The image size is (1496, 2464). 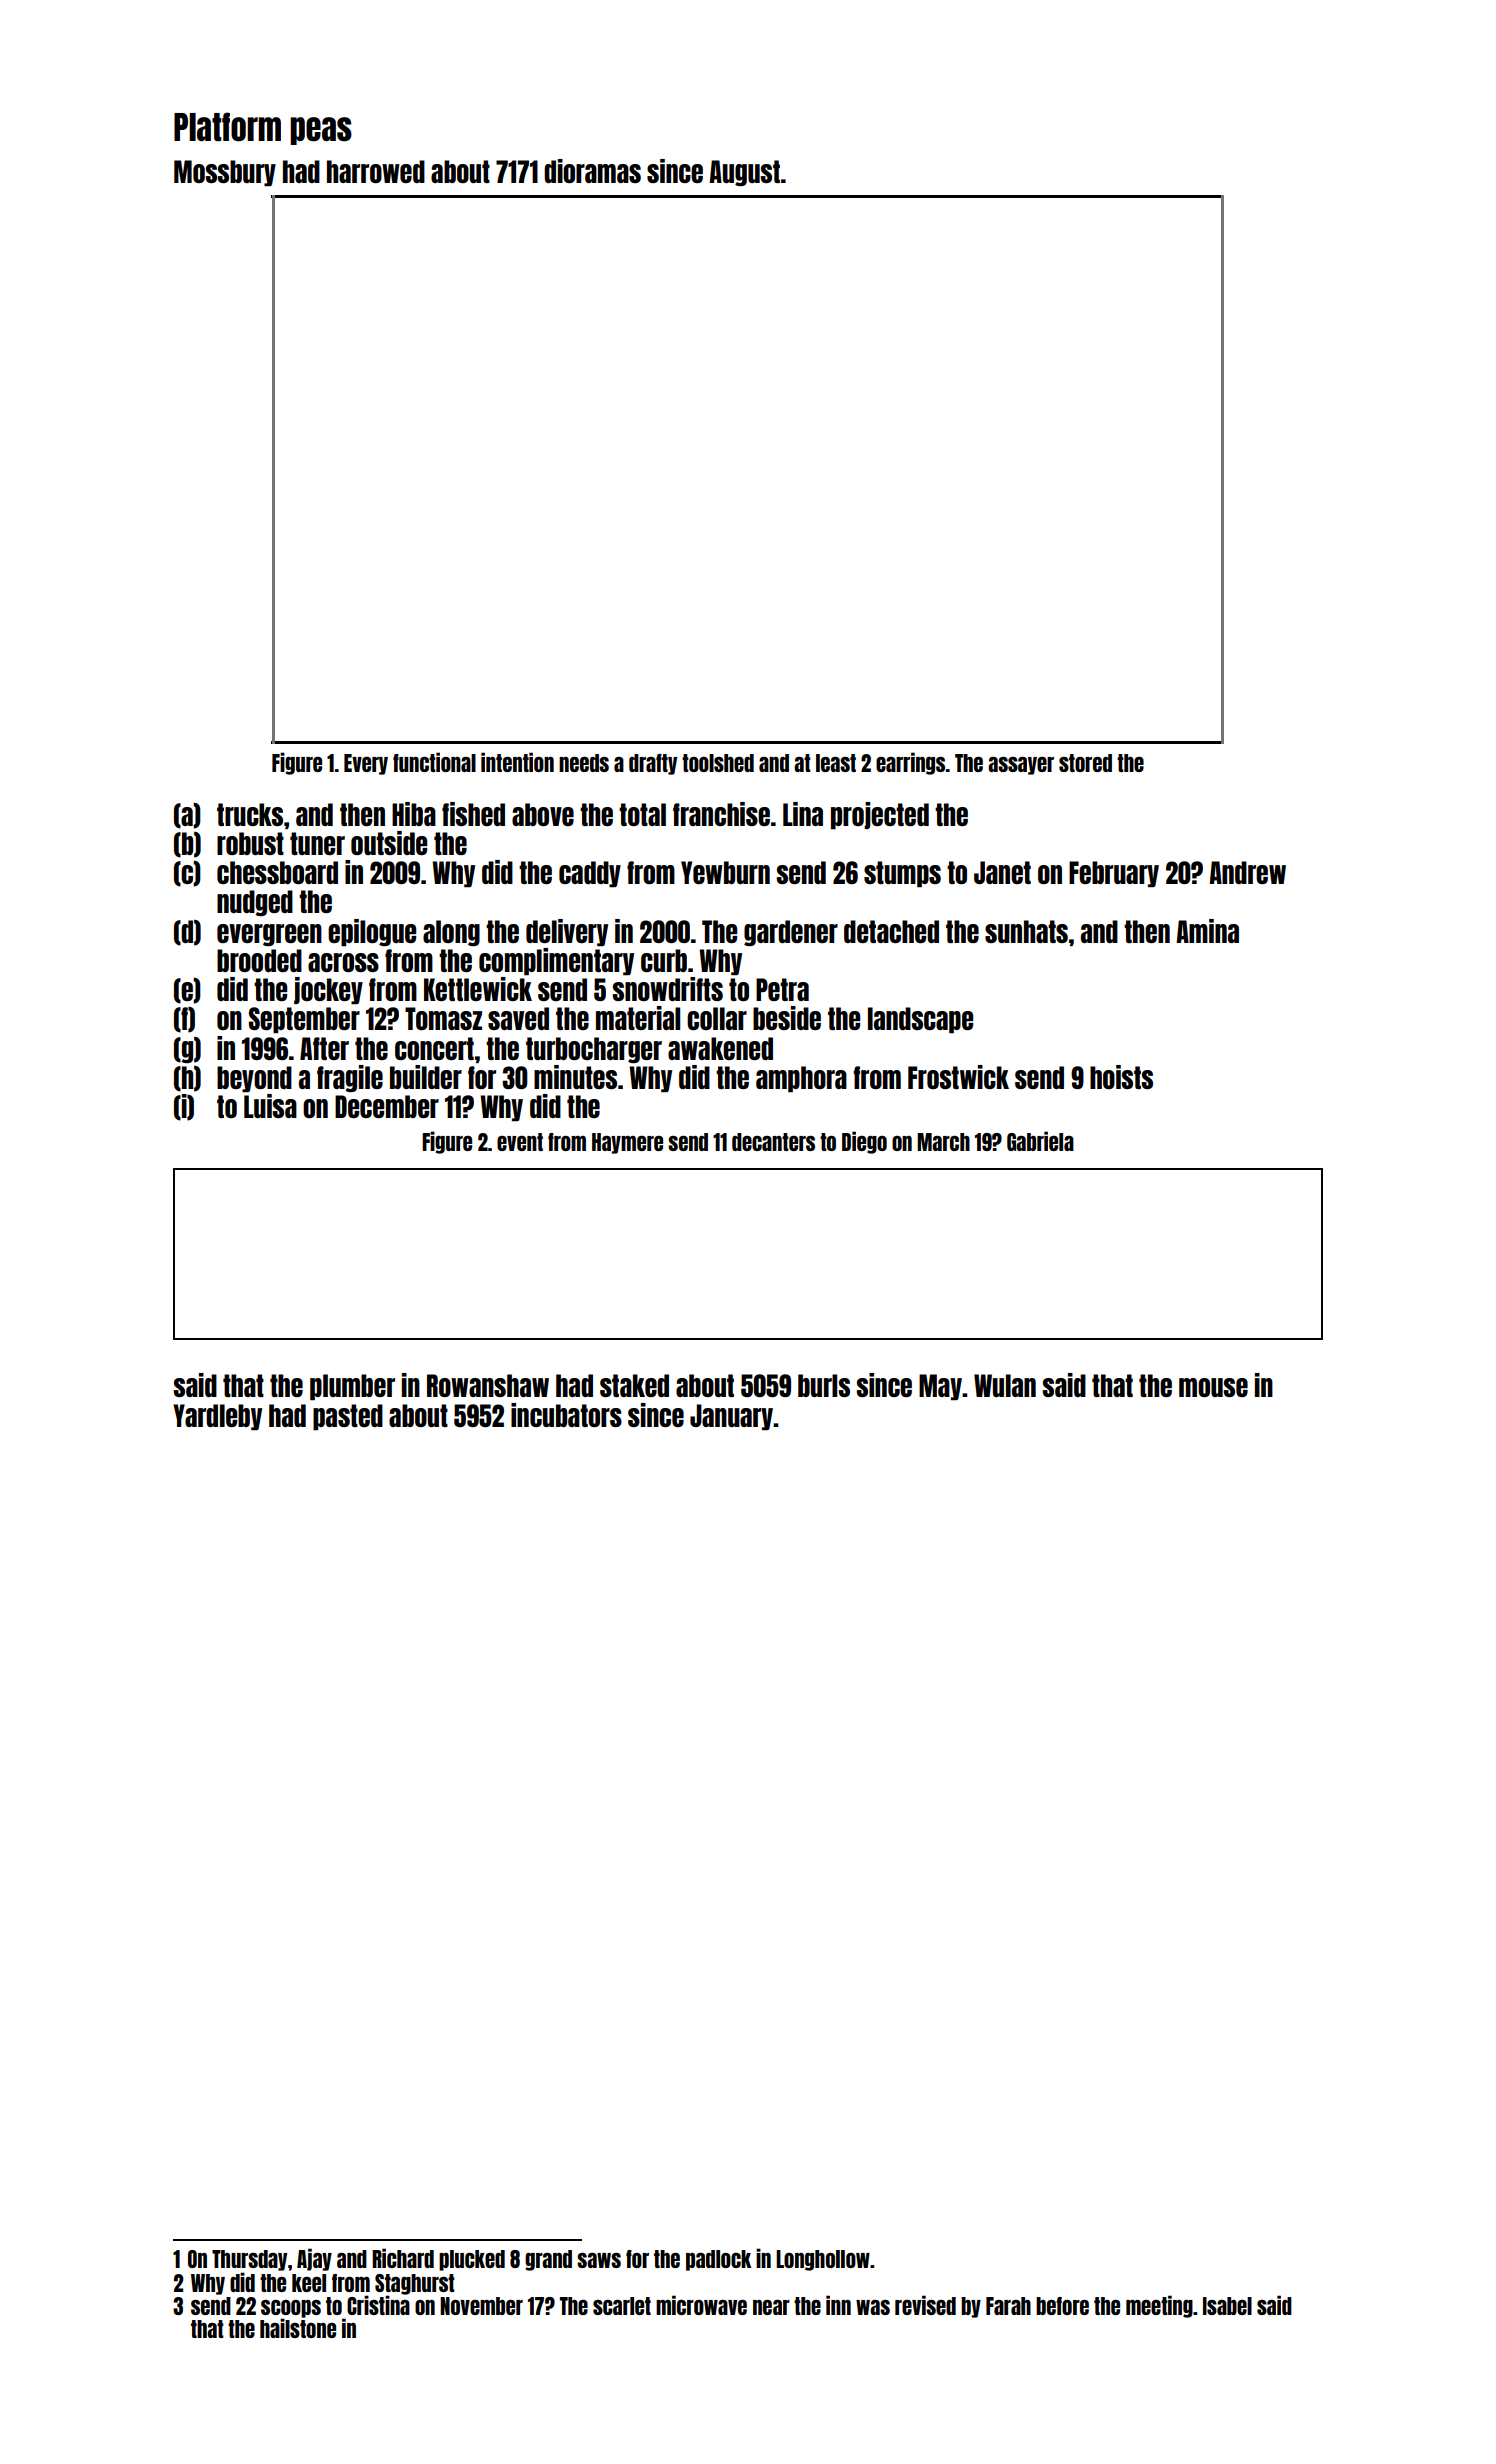 I want to click on dioramas, so click(x=592, y=171).
